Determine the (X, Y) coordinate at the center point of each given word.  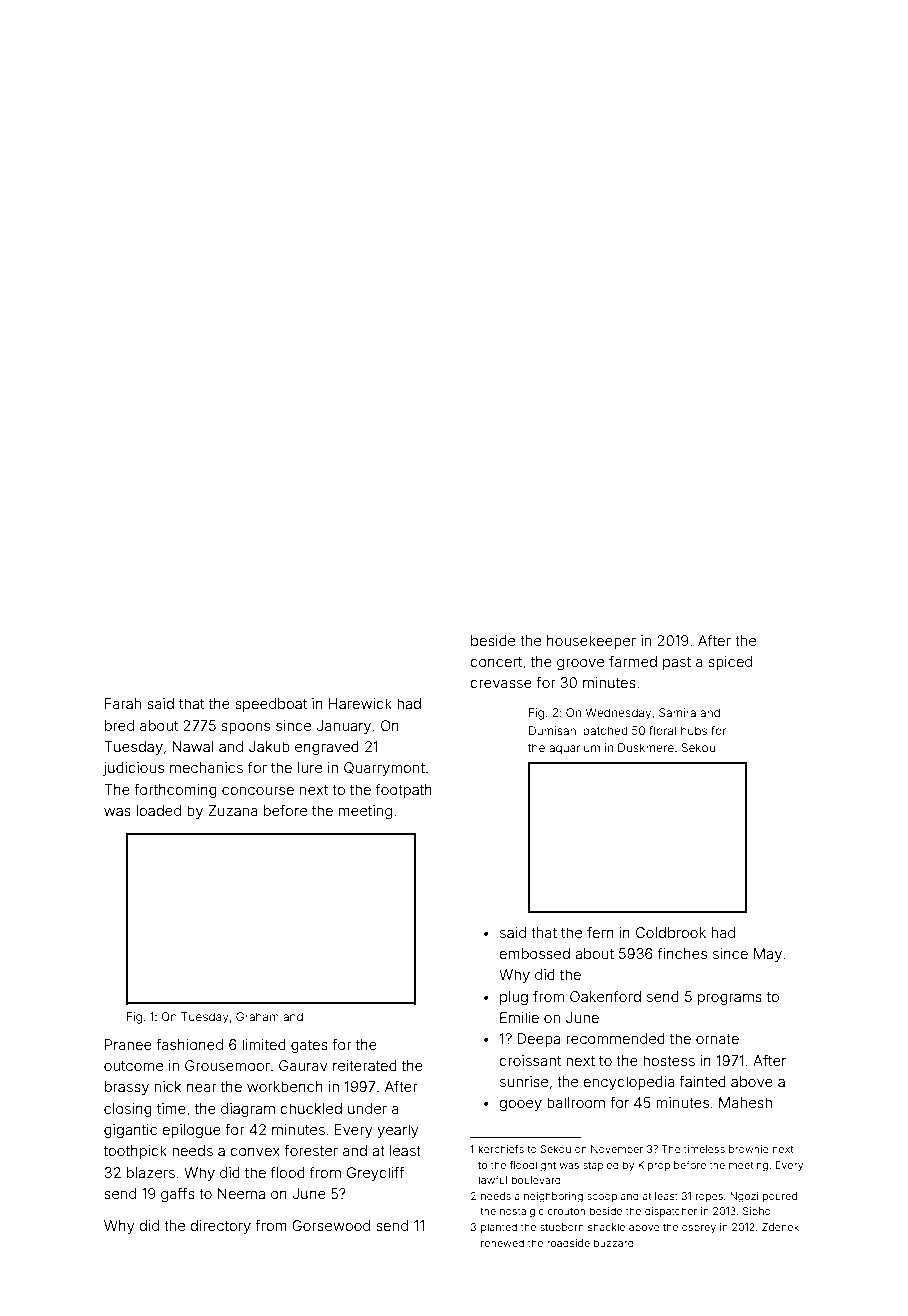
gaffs (178, 1195)
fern (600, 932)
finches (682, 953)
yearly (398, 1131)
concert (496, 662)
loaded (159, 810)
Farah (123, 703)
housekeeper (591, 642)
